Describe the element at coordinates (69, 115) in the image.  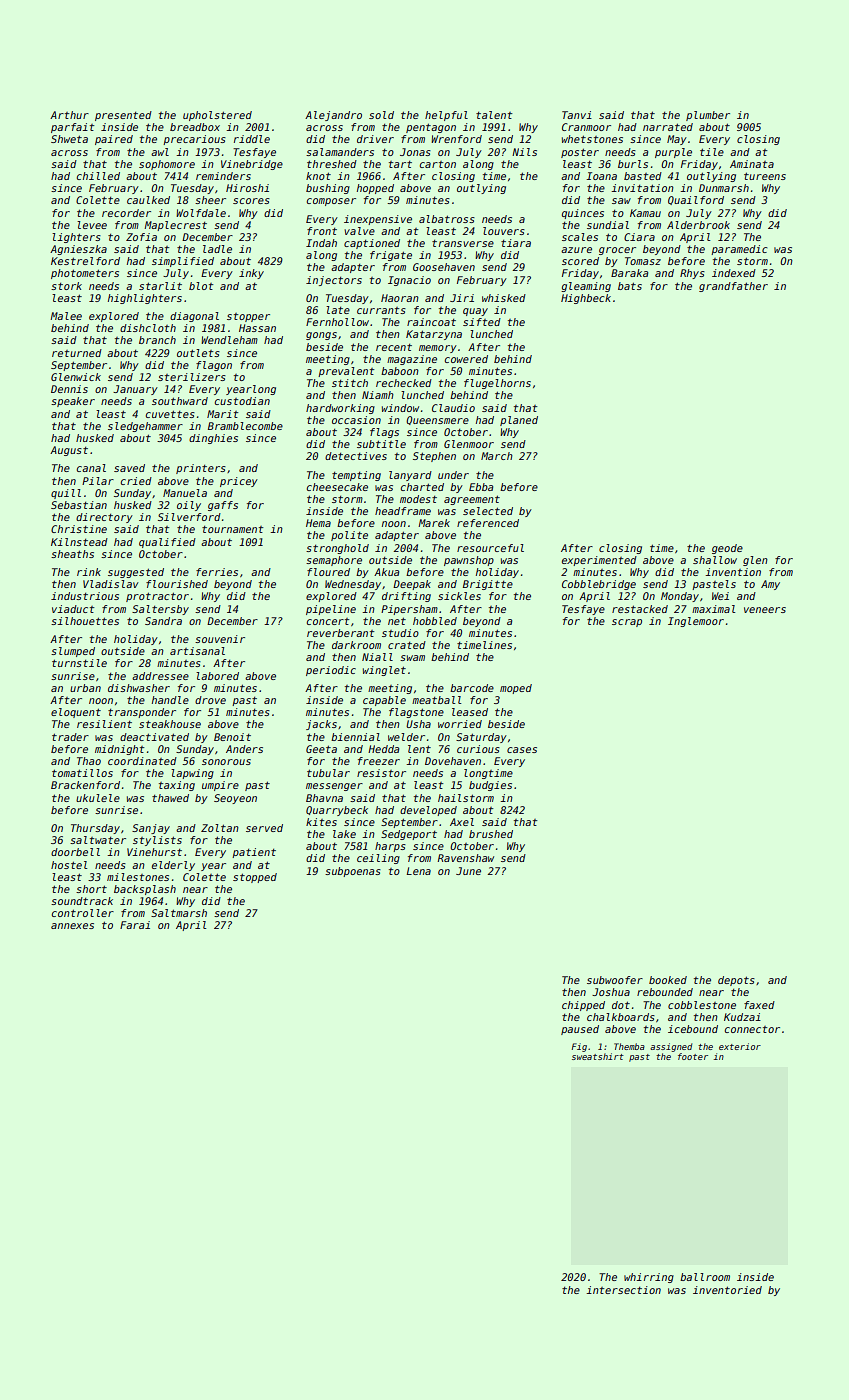
I see `Arthur` at that location.
